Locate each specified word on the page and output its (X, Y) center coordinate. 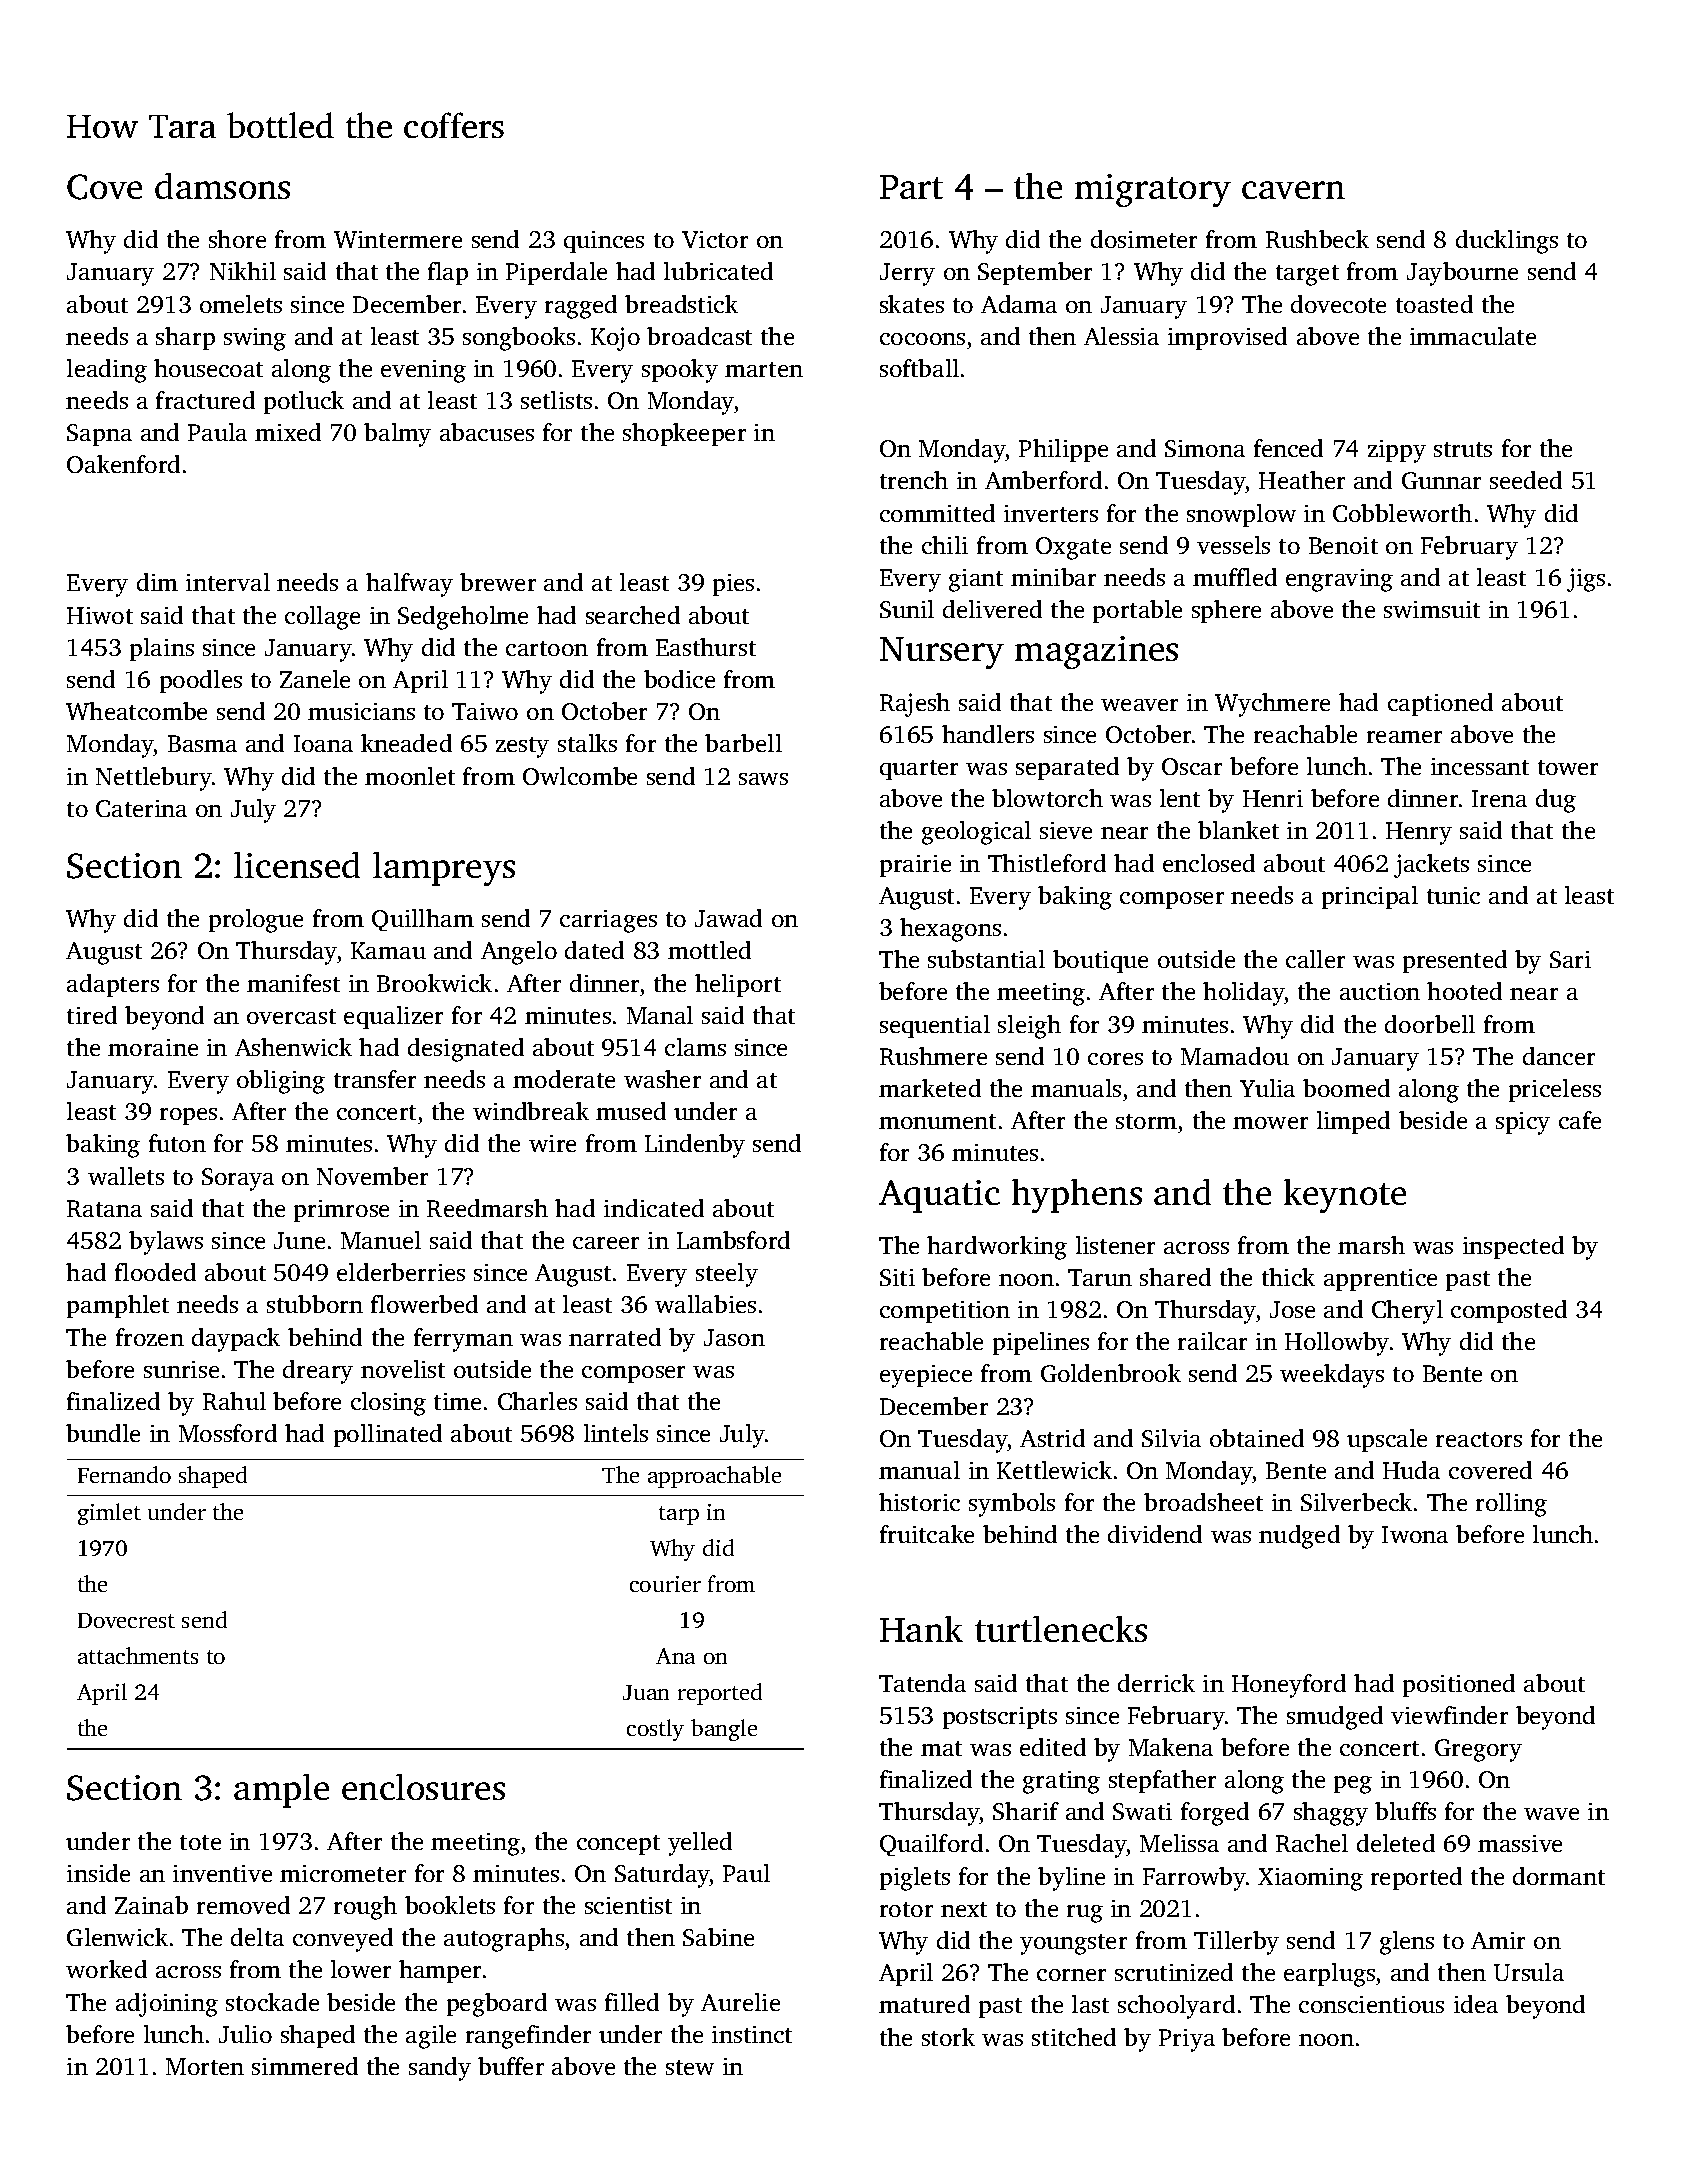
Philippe (1063, 450)
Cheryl (1407, 1312)
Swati (1142, 1811)
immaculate (1473, 336)
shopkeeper (684, 434)
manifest (293, 983)
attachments (138, 1655)
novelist (403, 1369)
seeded (1526, 480)
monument (937, 1121)
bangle (724, 1730)
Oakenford (123, 464)
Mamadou (1235, 1056)
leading (107, 371)
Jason (734, 1337)
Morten (205, 2066)
